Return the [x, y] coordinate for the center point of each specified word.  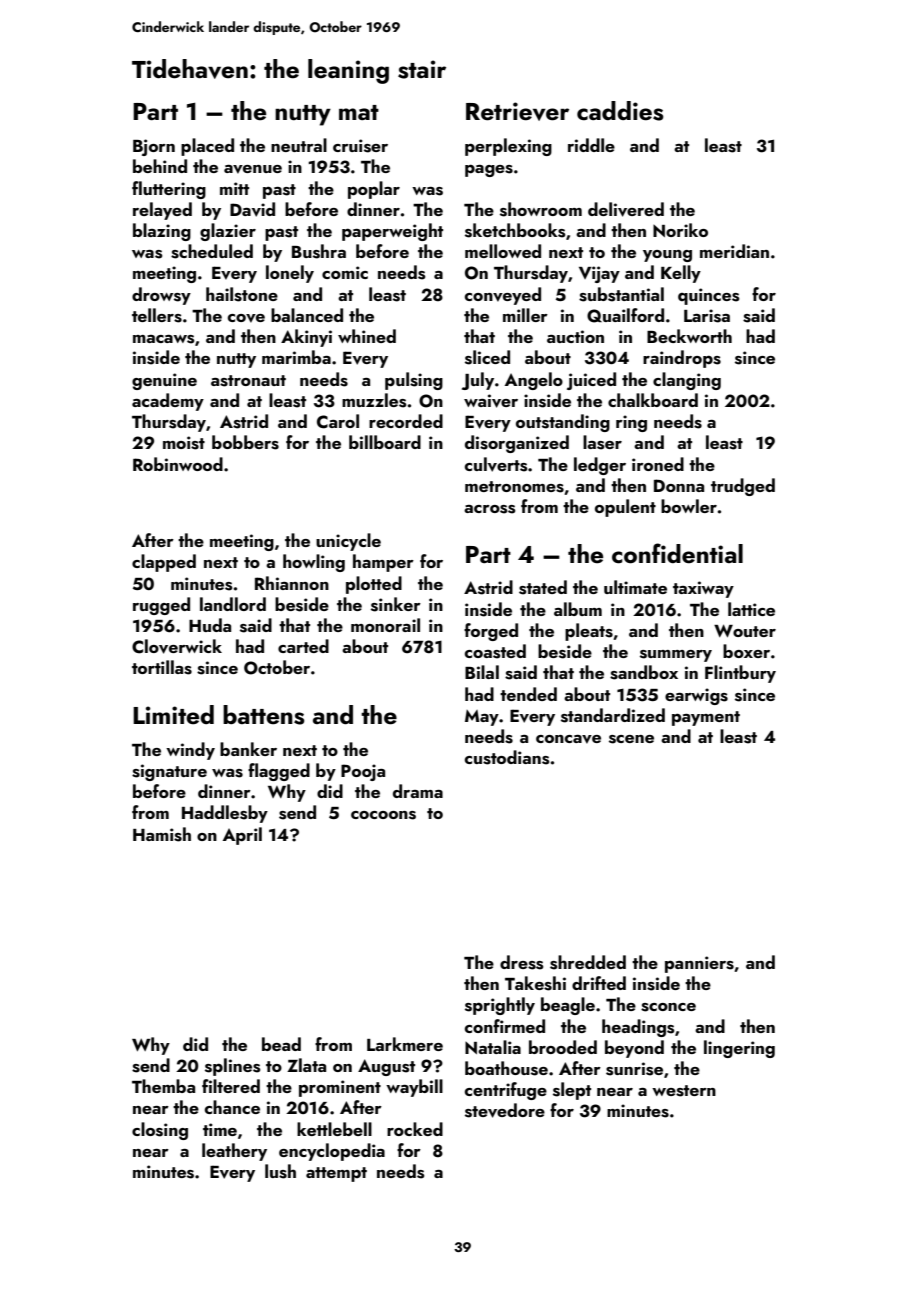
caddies [620, 111]
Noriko [680, 230]
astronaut [248, 381]
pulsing [414, 381]
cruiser [360, 146]
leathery [234, 1152]
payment [706, 718]
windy [190, 751]
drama [418, 791]
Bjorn [154, 147]
